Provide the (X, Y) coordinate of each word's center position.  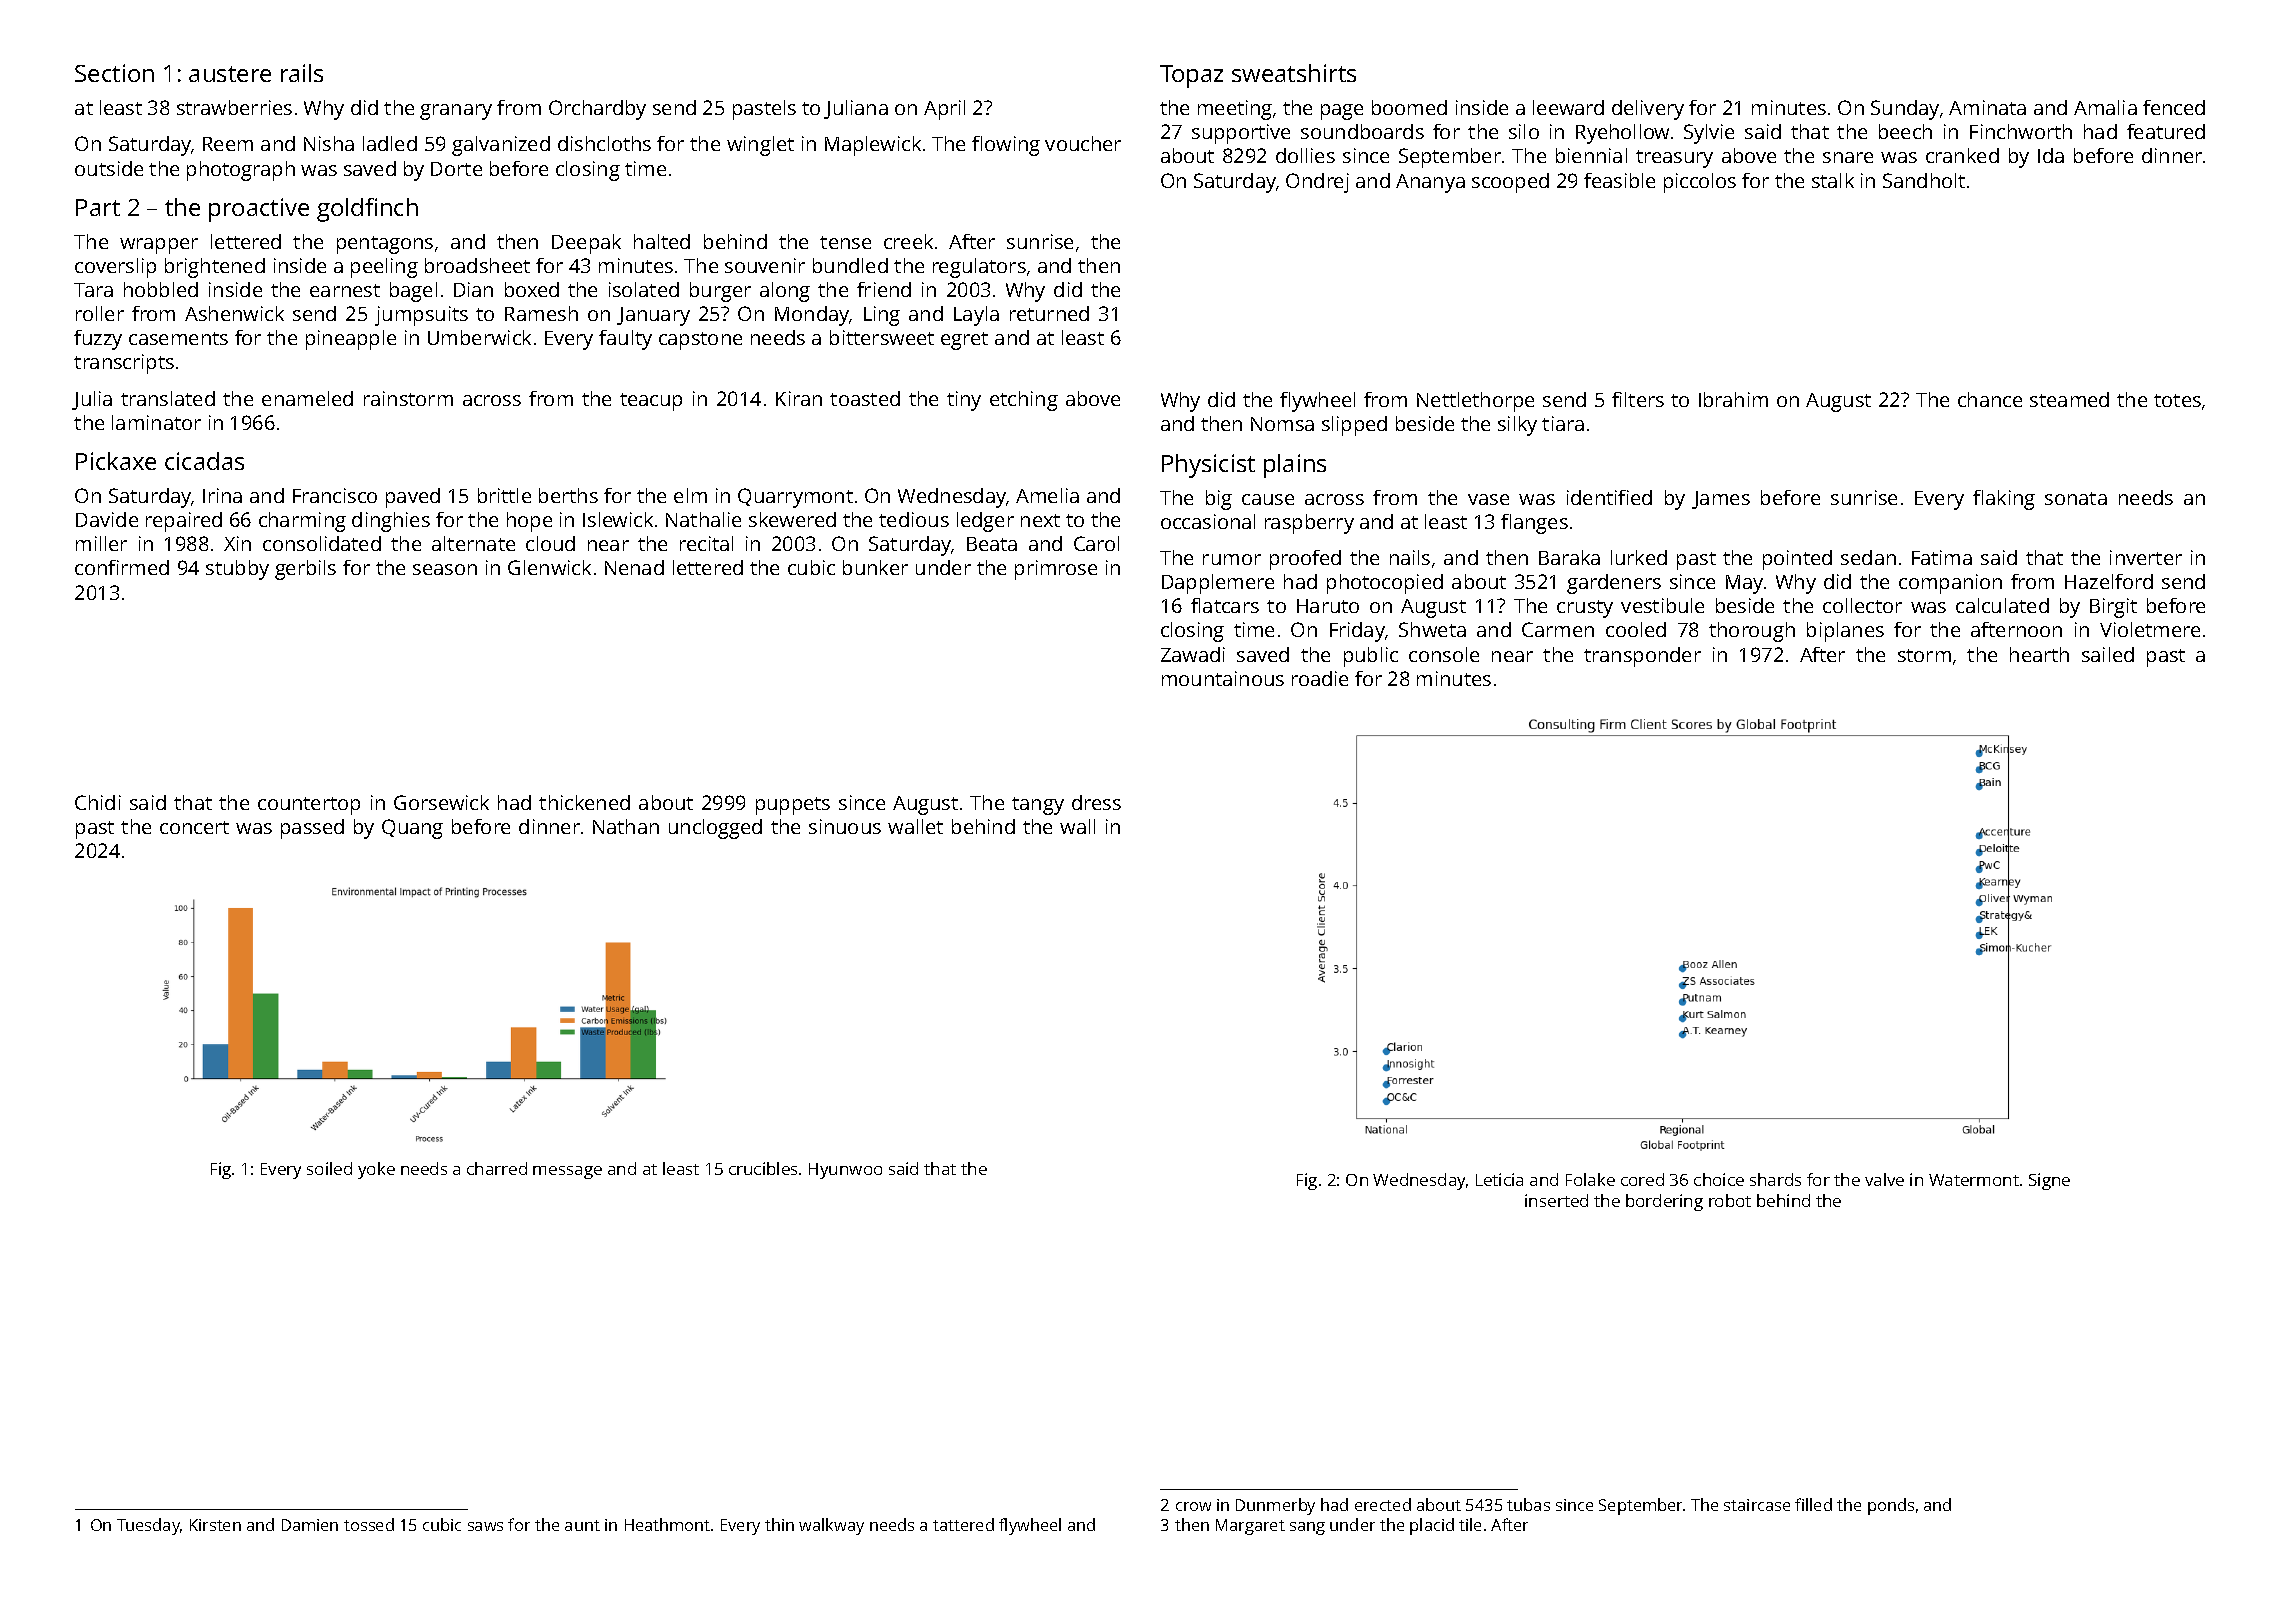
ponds (1891, 1506)
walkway (831, 1526)
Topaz (1191, 76)
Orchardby (597, 110)
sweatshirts (1294, 73)
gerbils (305, 570)
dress (1096, 802)
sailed (2108, 654)
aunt (582, 1525)
